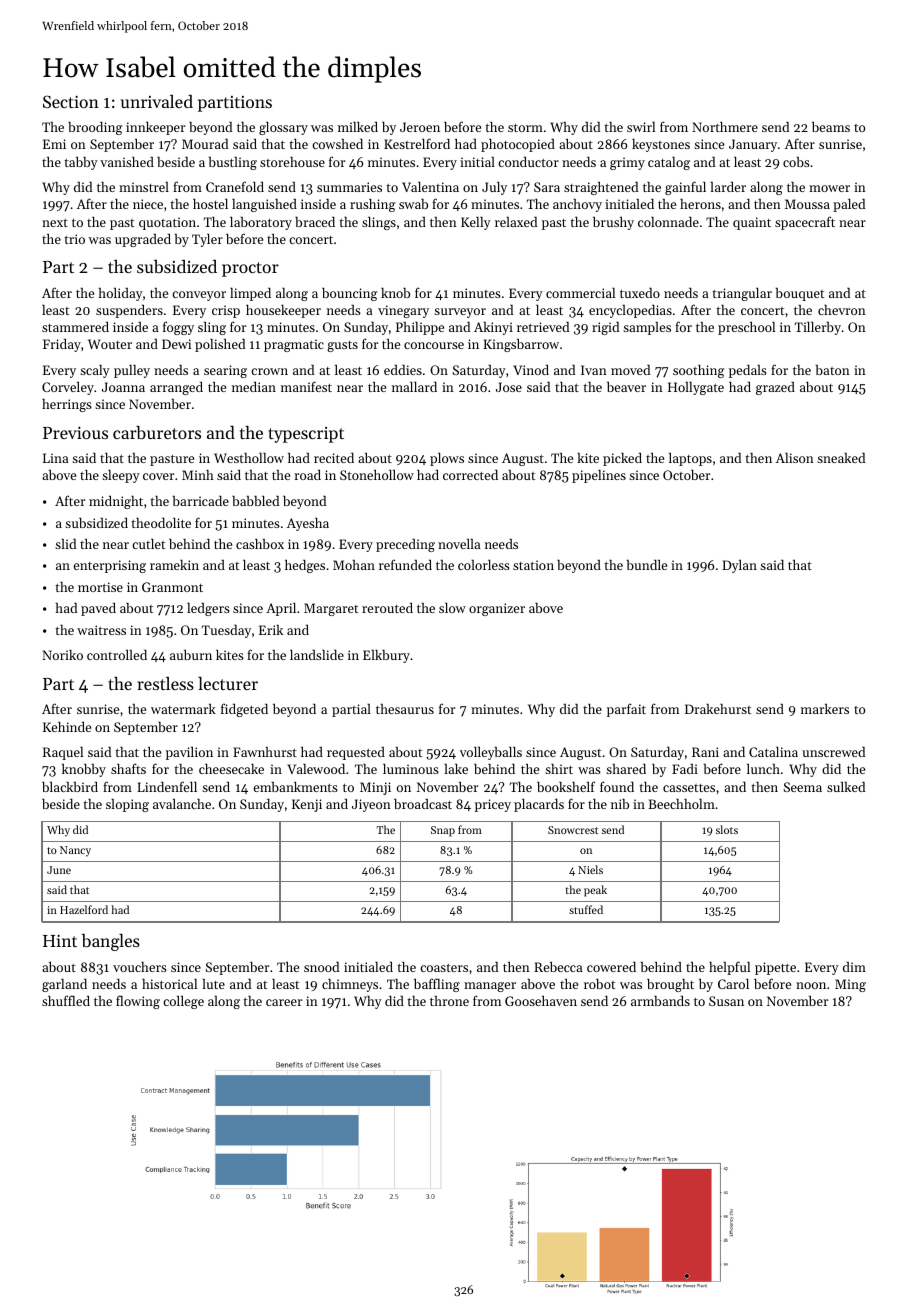  Describe the element at coordinates (437, 985) in the image. I see `baffling` at that location.
